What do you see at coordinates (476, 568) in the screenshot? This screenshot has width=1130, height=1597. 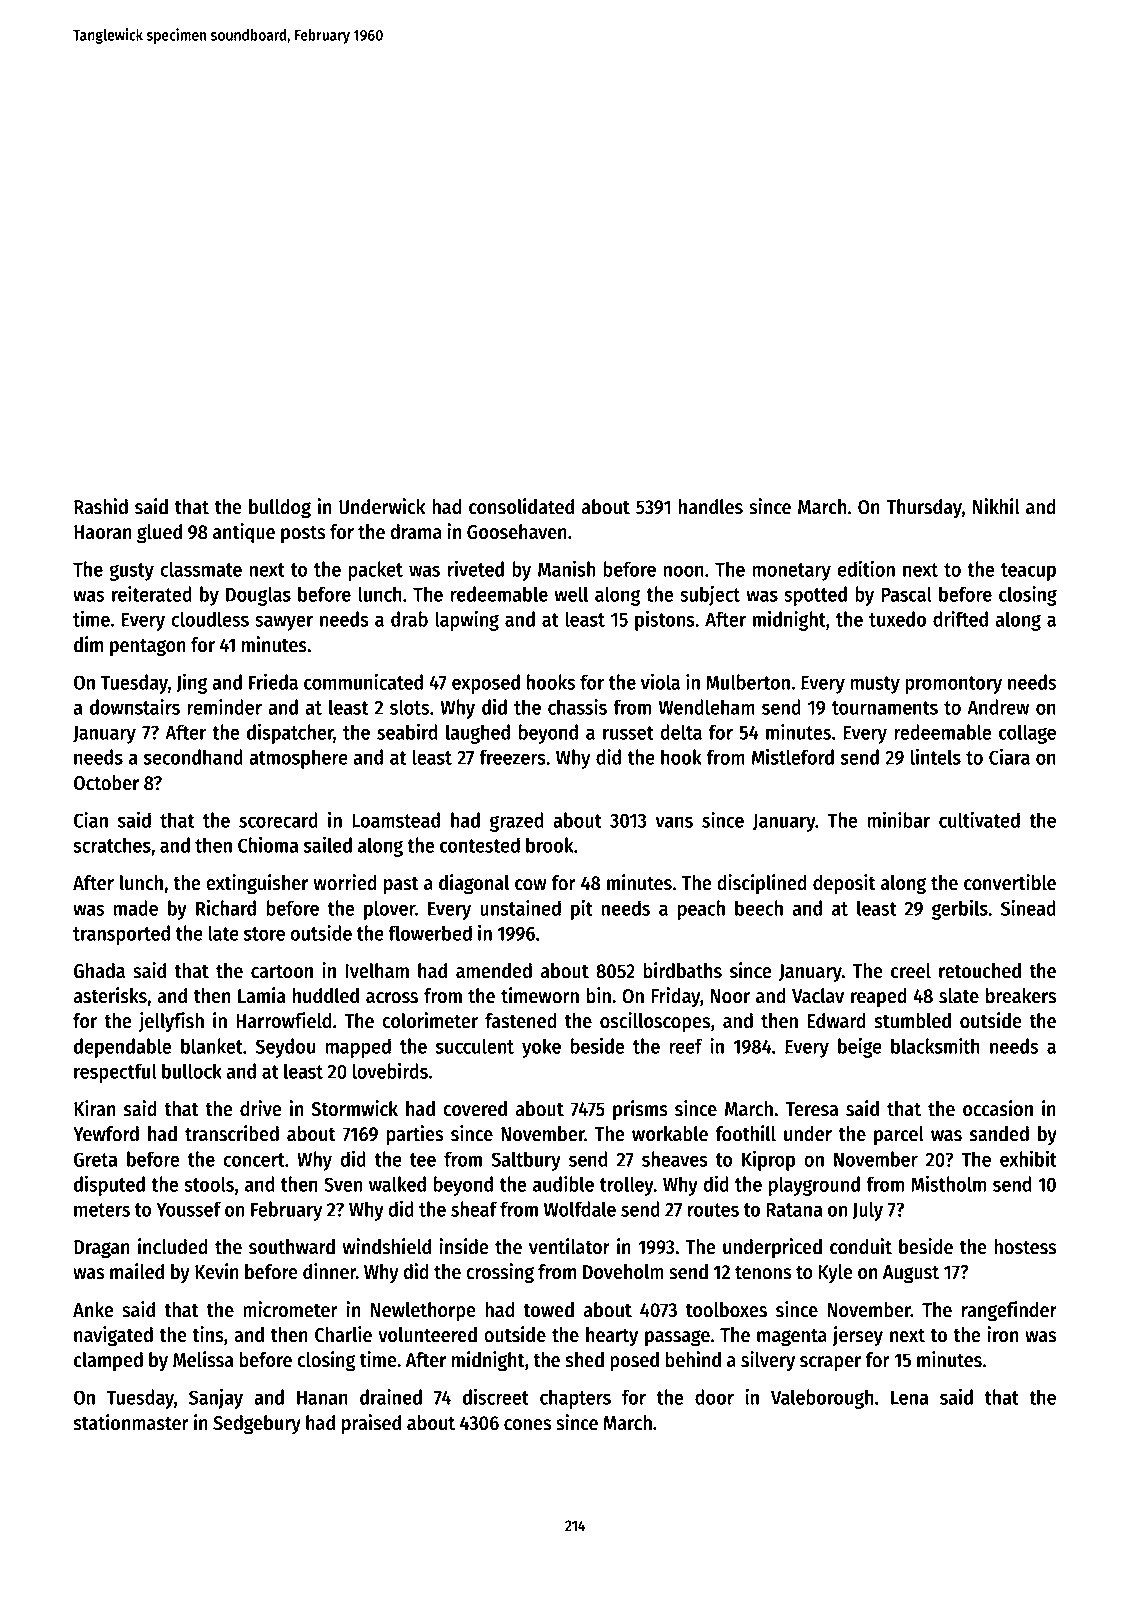 I see `riveted` at bounding box center [476, 568].
